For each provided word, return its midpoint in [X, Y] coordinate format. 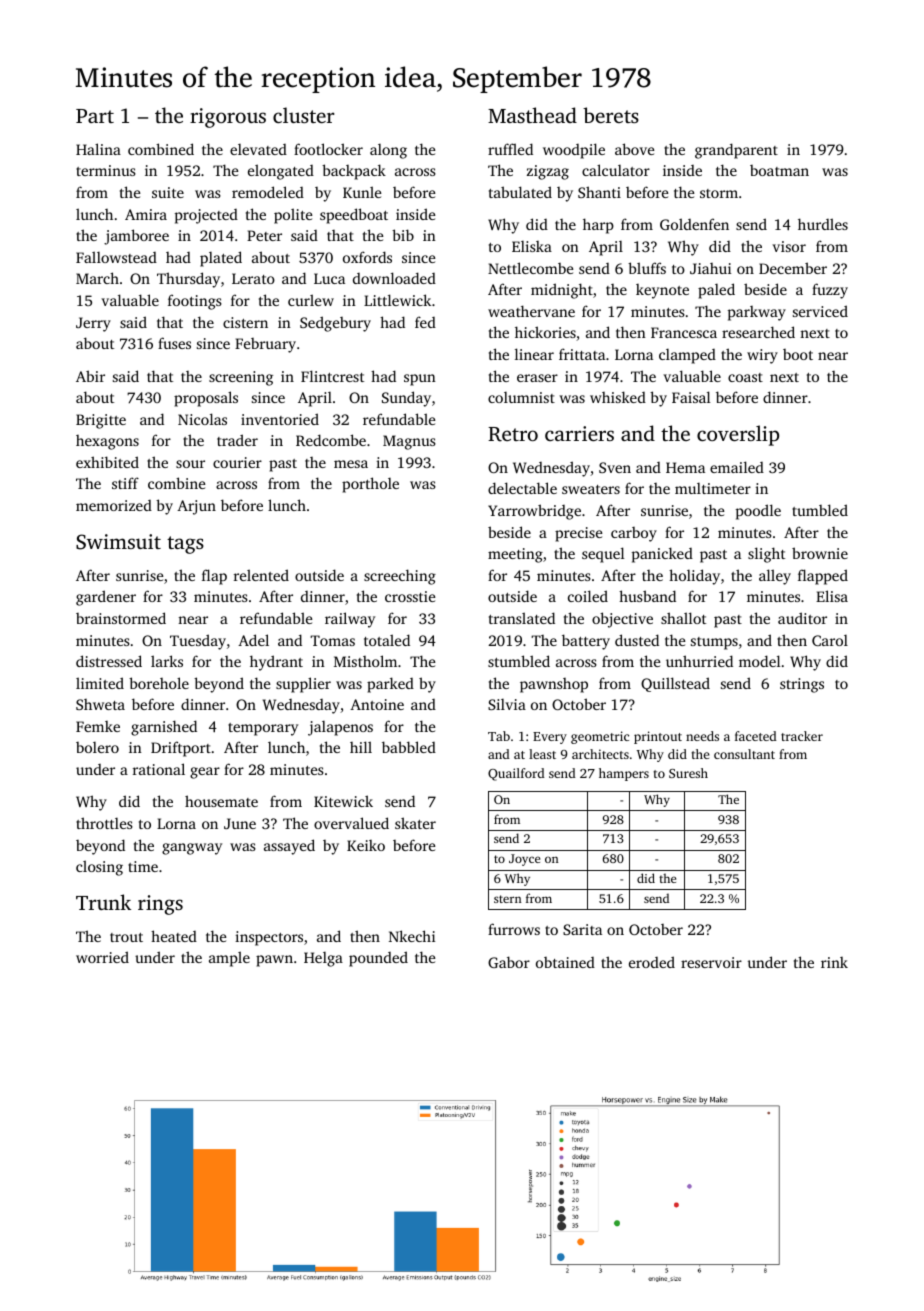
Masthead [532, 115]
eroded [652, 962]
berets [611, 115]
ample [229, 959]
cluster [303, 115]
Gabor [509, 962]
